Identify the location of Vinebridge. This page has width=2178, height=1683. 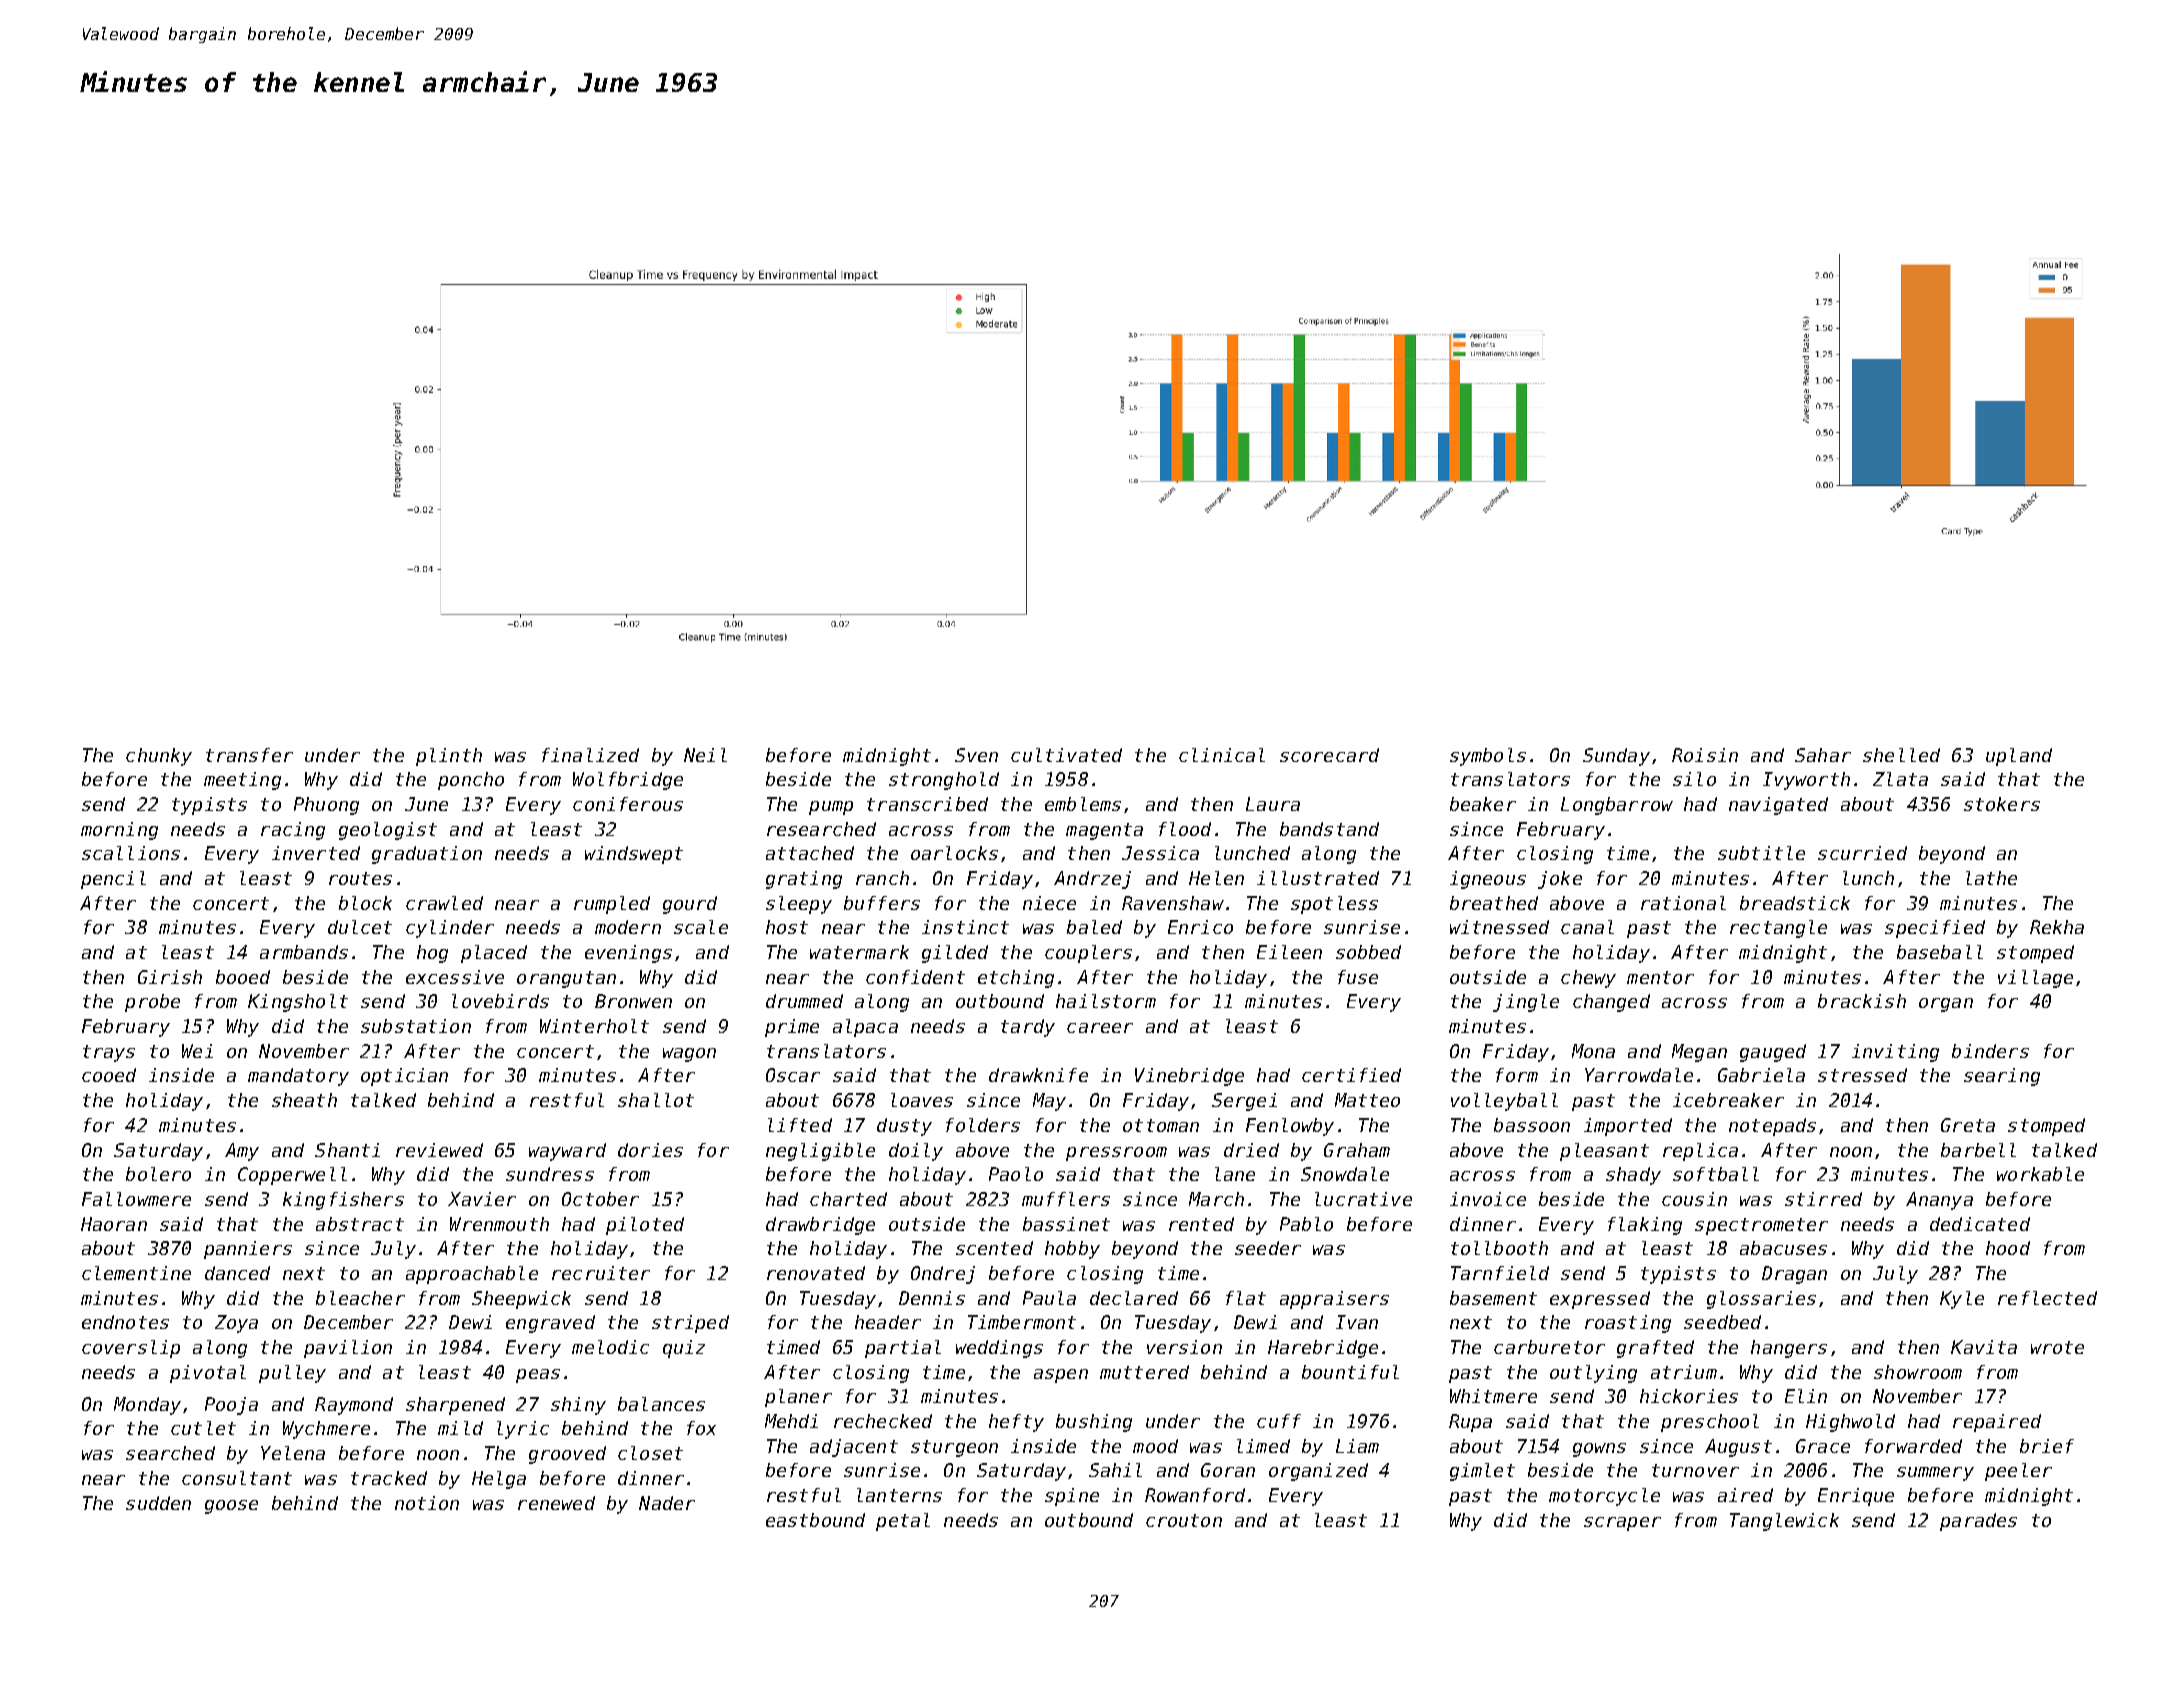
(1189, 1077).
